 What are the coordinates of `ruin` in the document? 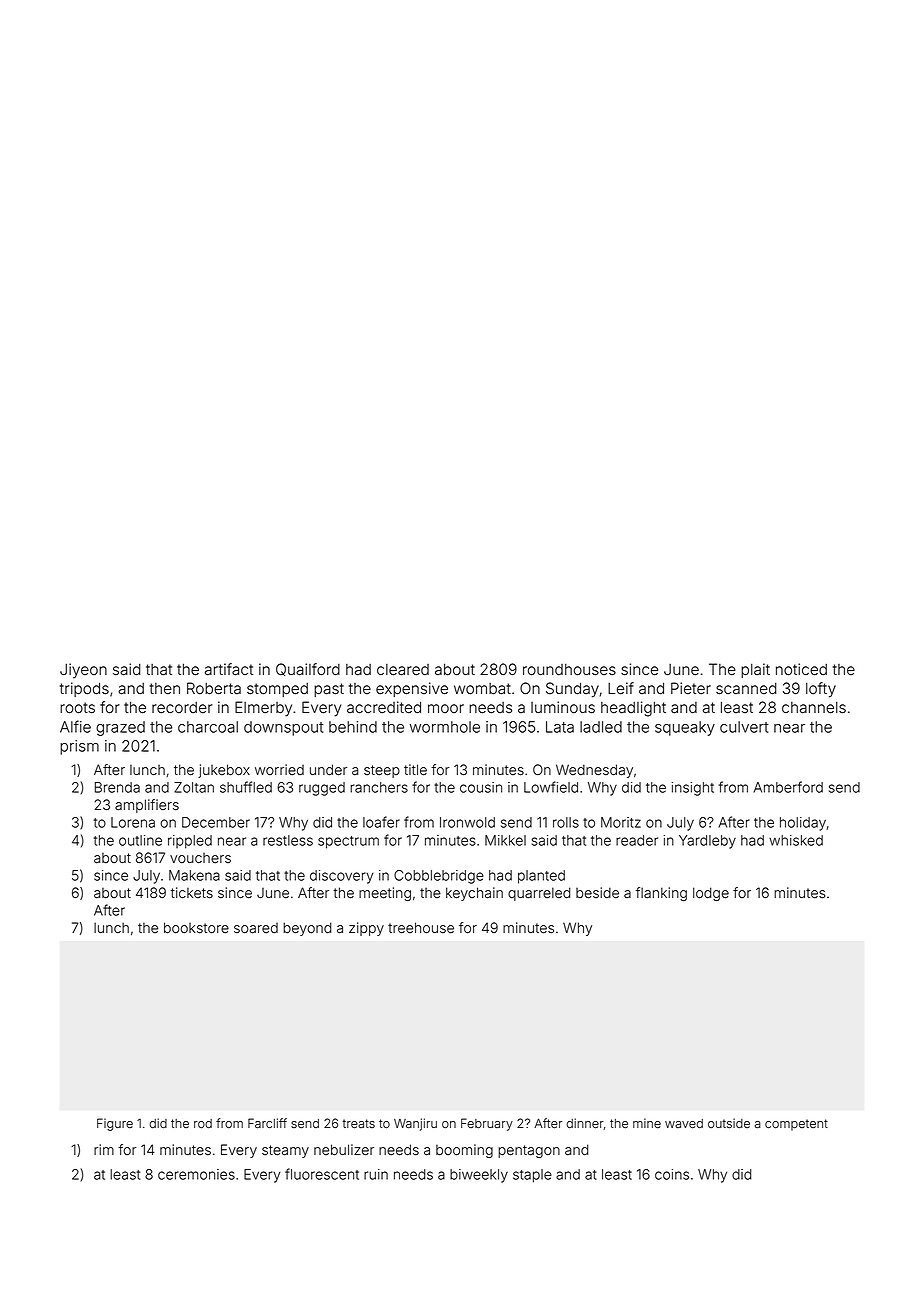 It's located at (376, 1174).
